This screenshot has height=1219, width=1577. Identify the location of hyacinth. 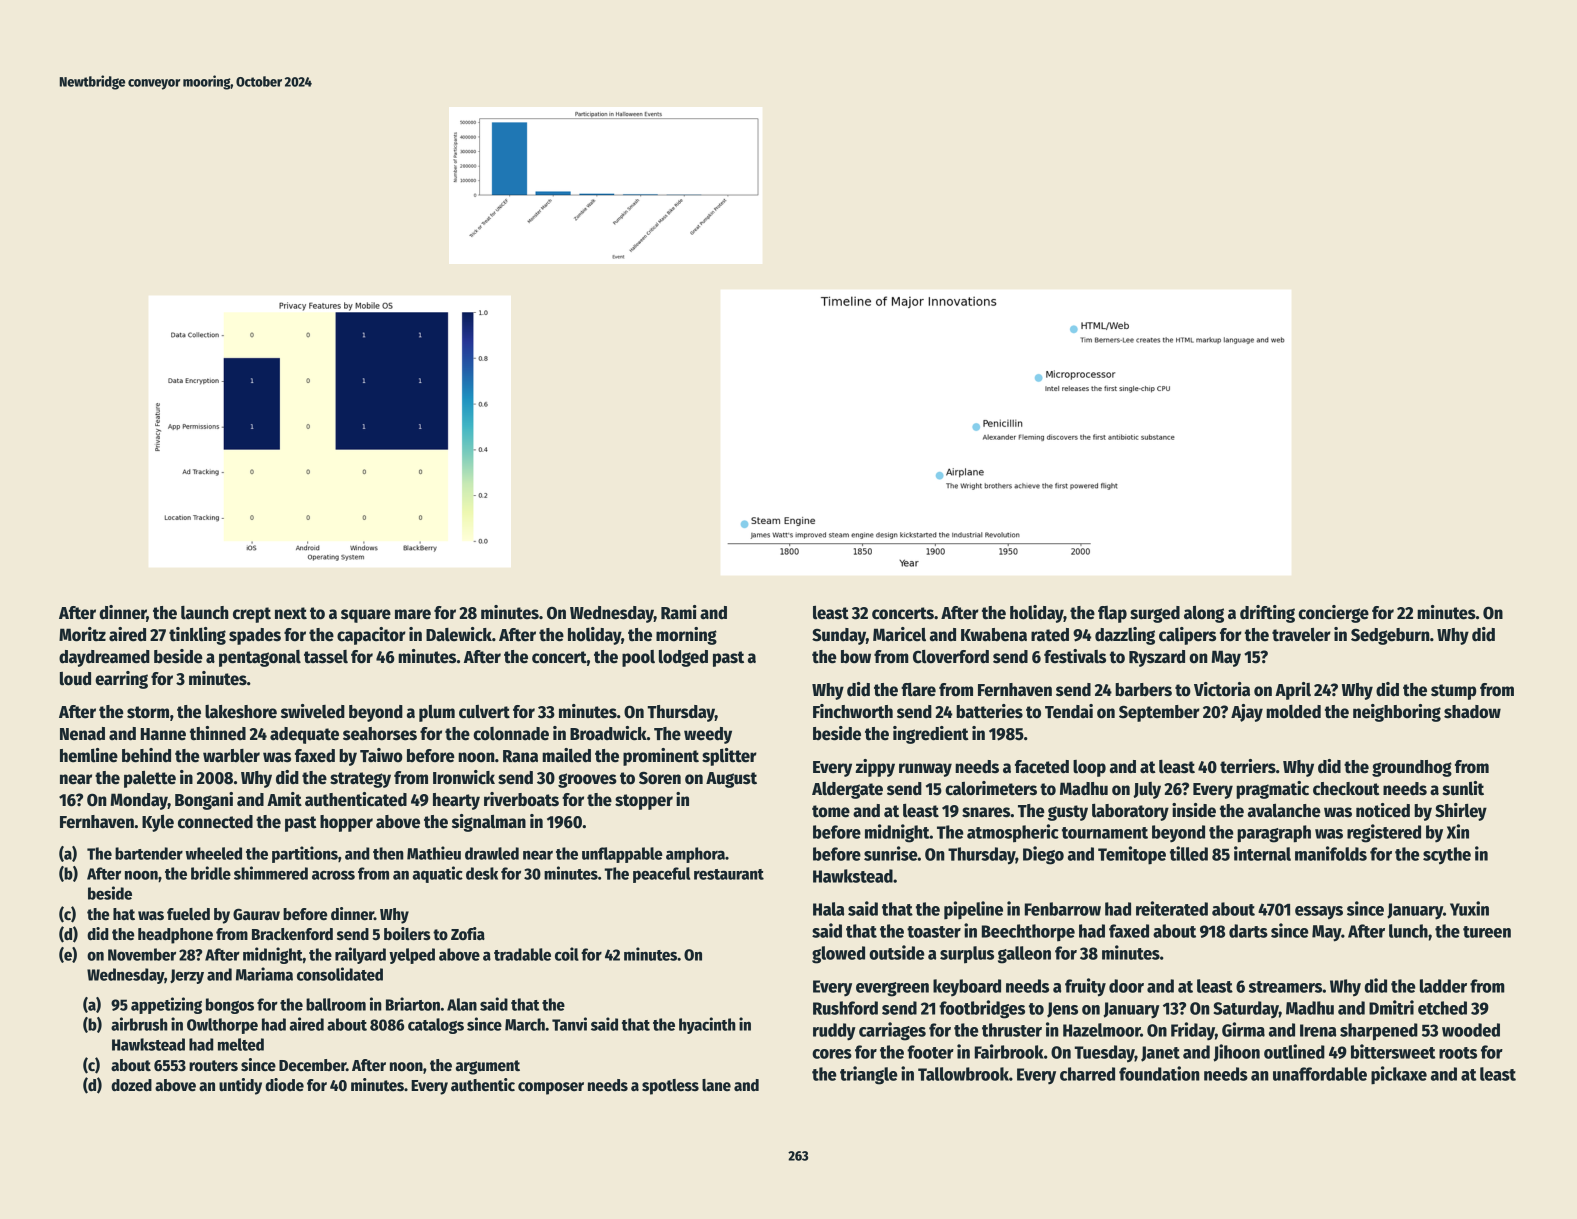
(707, 1025).
